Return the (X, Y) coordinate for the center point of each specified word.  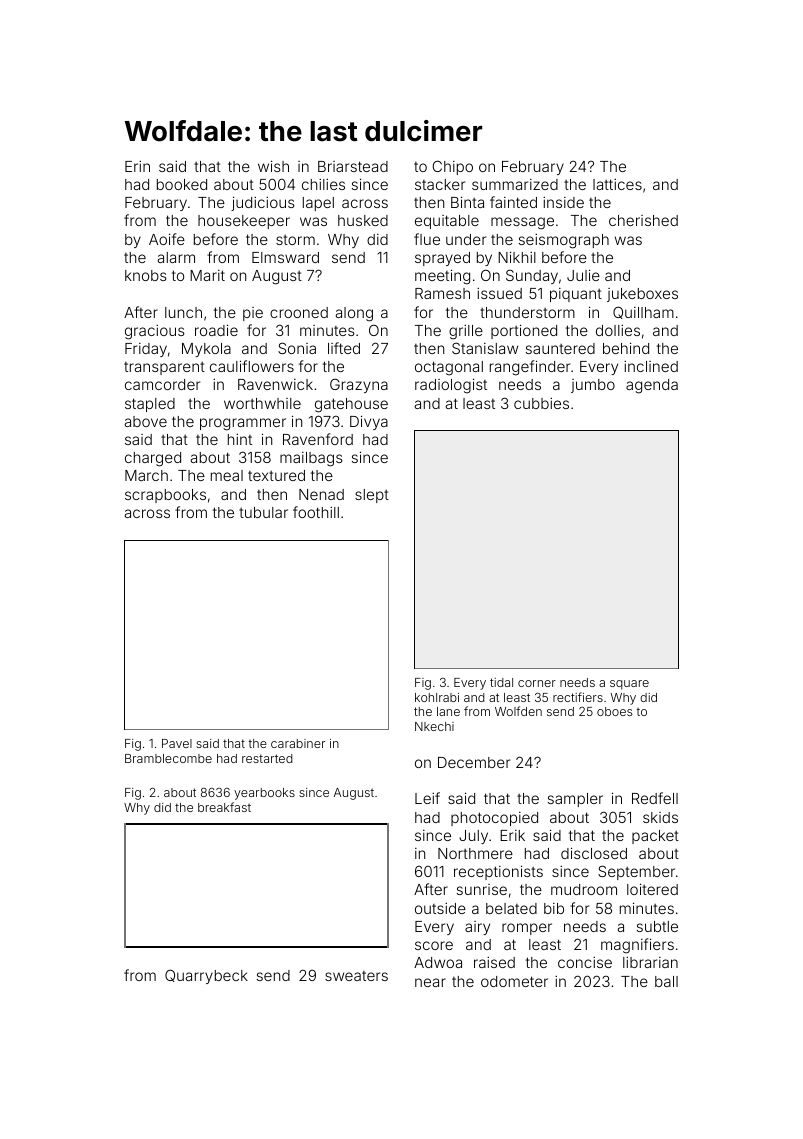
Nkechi (434, 726)
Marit (207, 275)
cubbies (541, 403)
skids (660, 817)
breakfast (224, 807)
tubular (263, 512)
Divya (369, 422)
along (354, 314)
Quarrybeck (206, 976)
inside (563, 202)
